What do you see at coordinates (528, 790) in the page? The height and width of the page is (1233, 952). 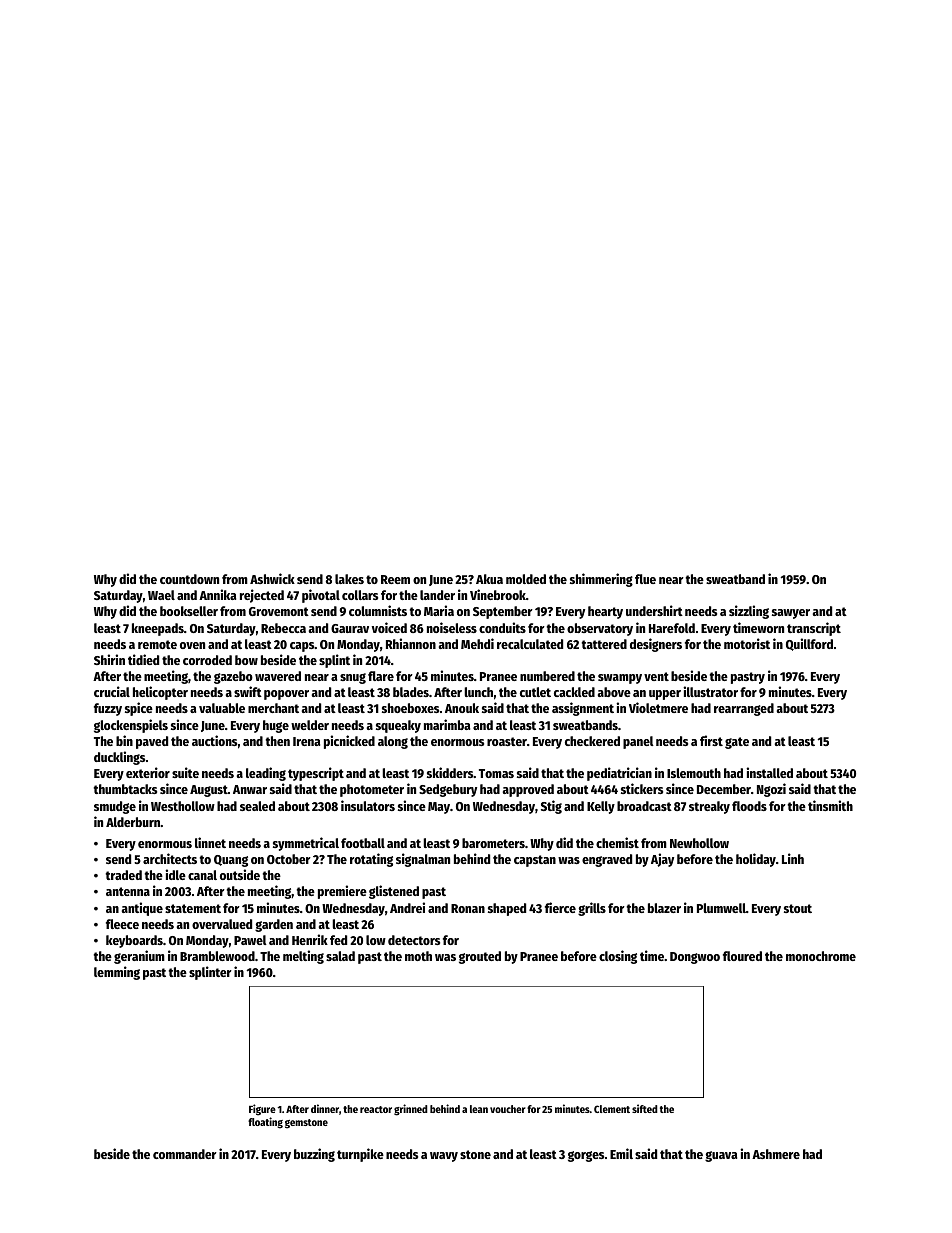 I see `approved` at bounding box center [528, 790].
